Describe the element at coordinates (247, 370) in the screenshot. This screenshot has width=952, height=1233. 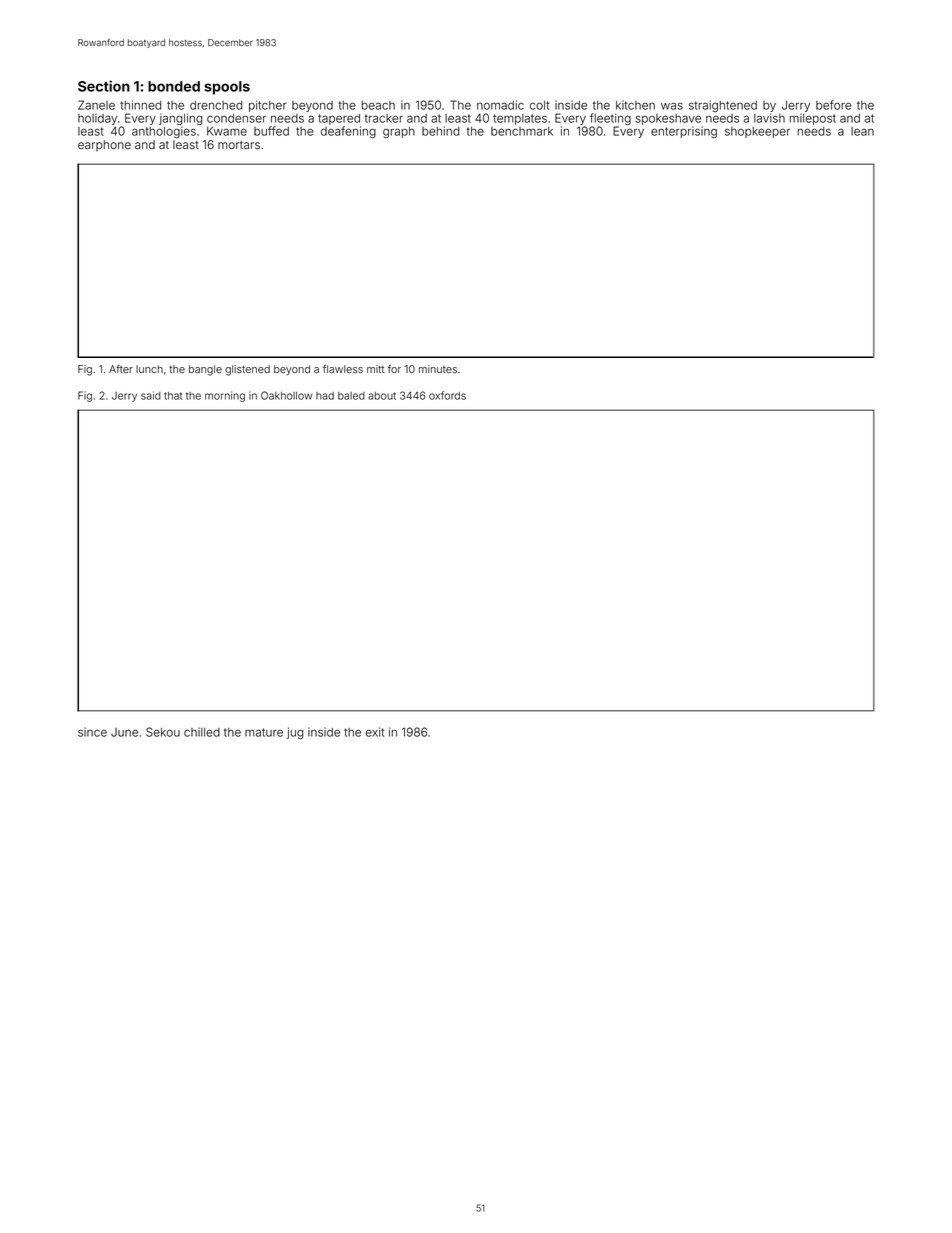
I see `glistened` at that location.
